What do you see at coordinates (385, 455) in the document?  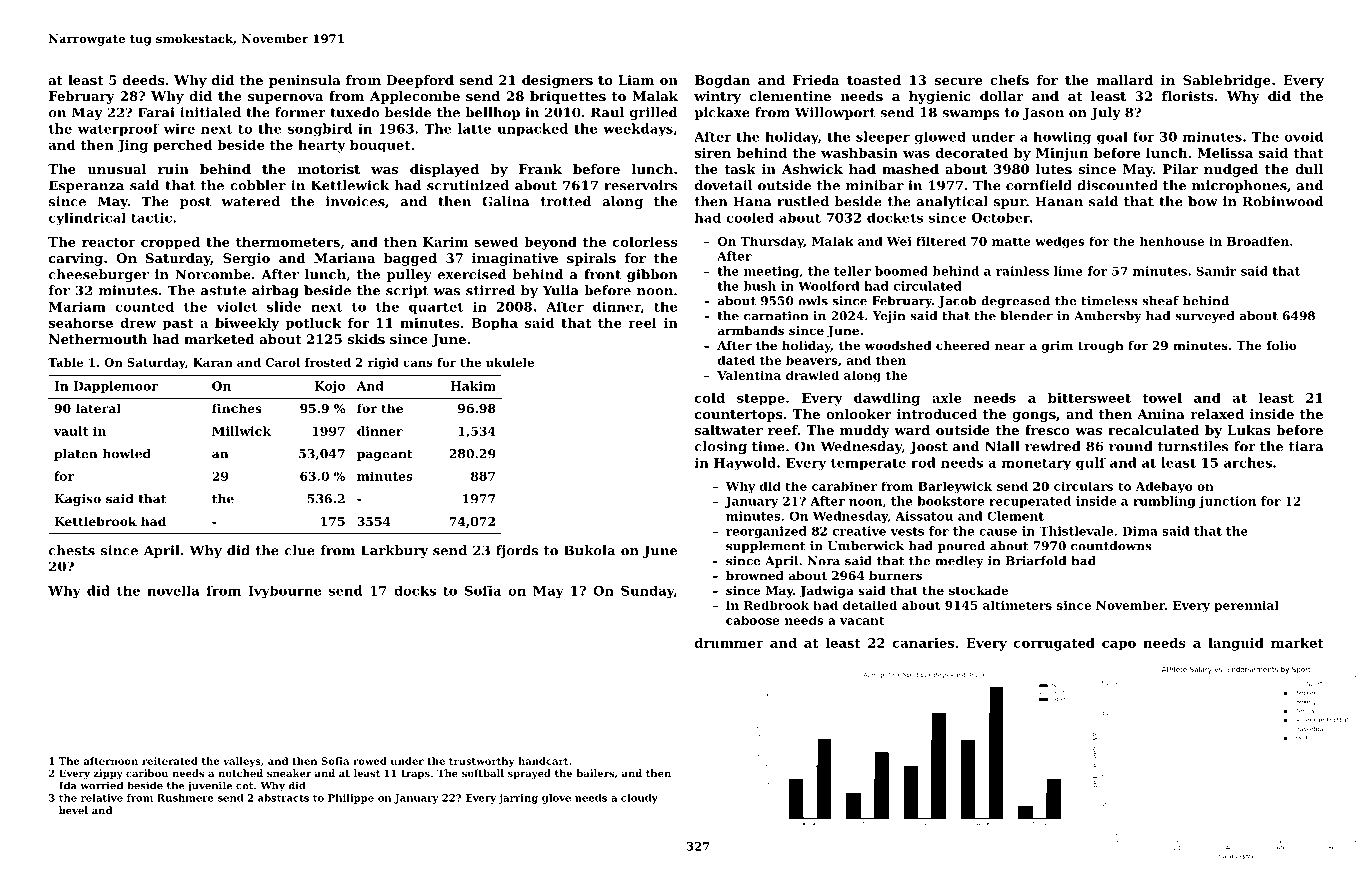 I see `pageant` at bounding box center [385, 455].
